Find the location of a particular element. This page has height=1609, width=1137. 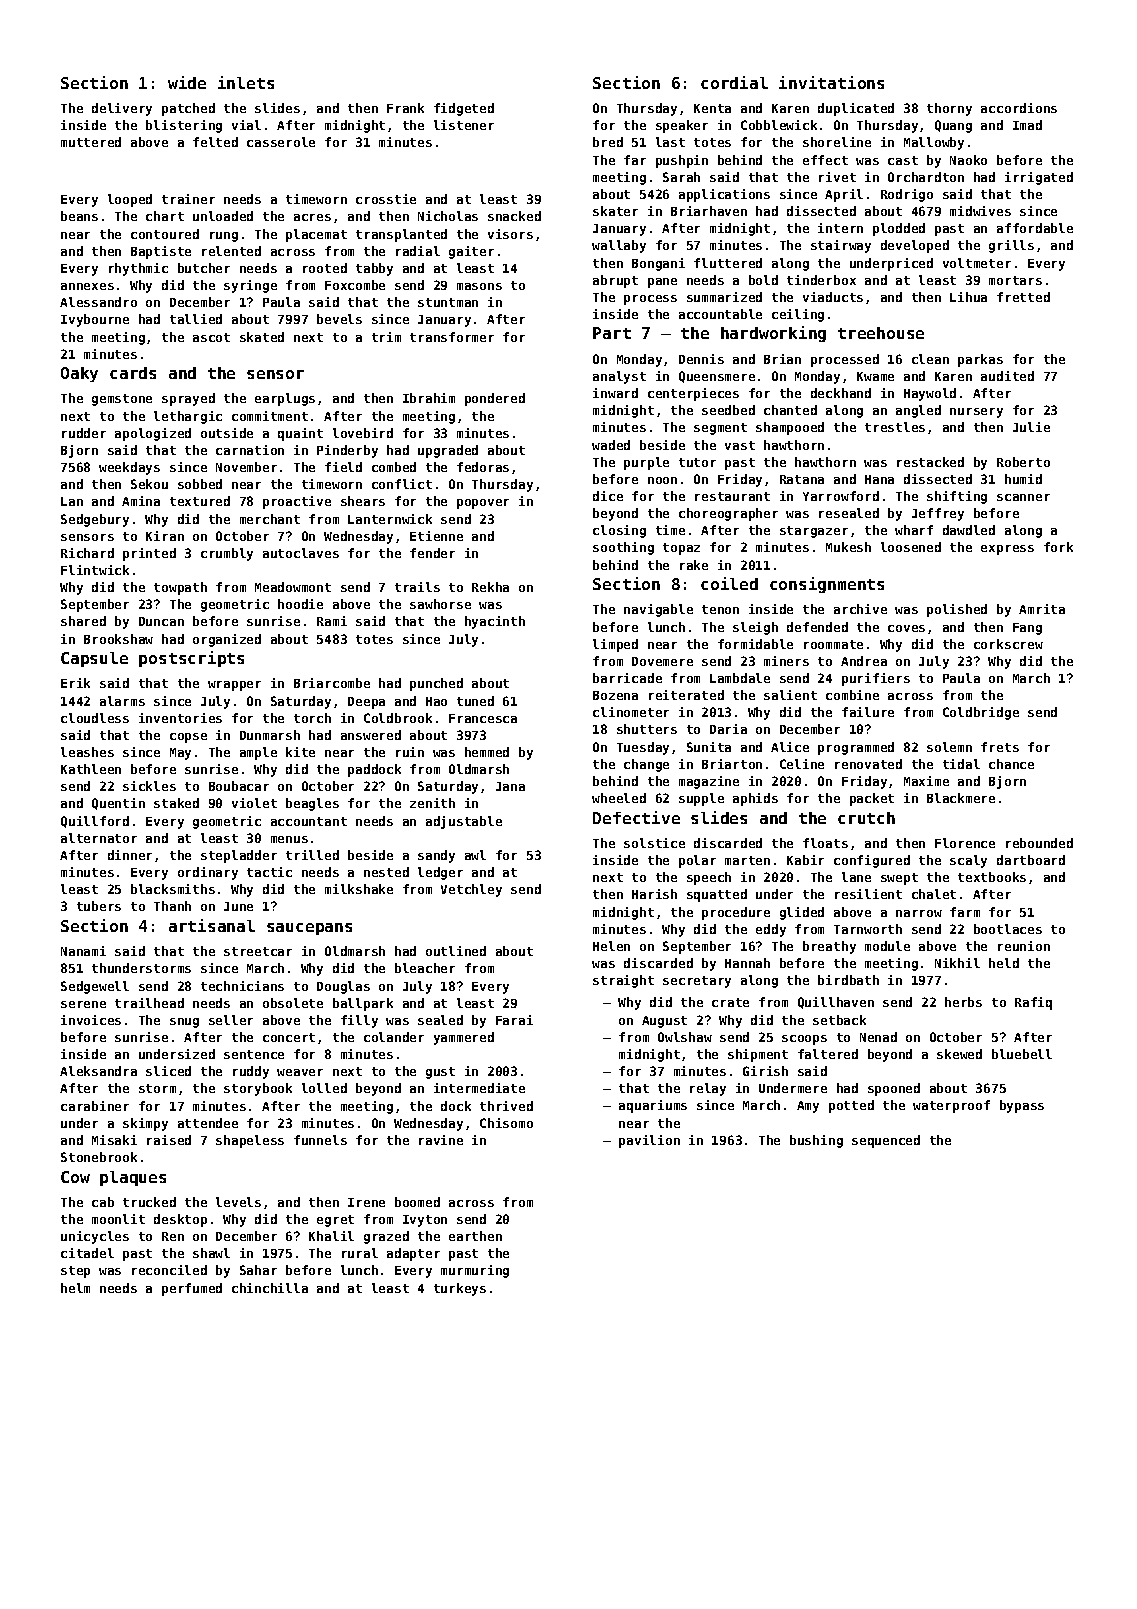

affordable is located at coordinates (1035, 228).
